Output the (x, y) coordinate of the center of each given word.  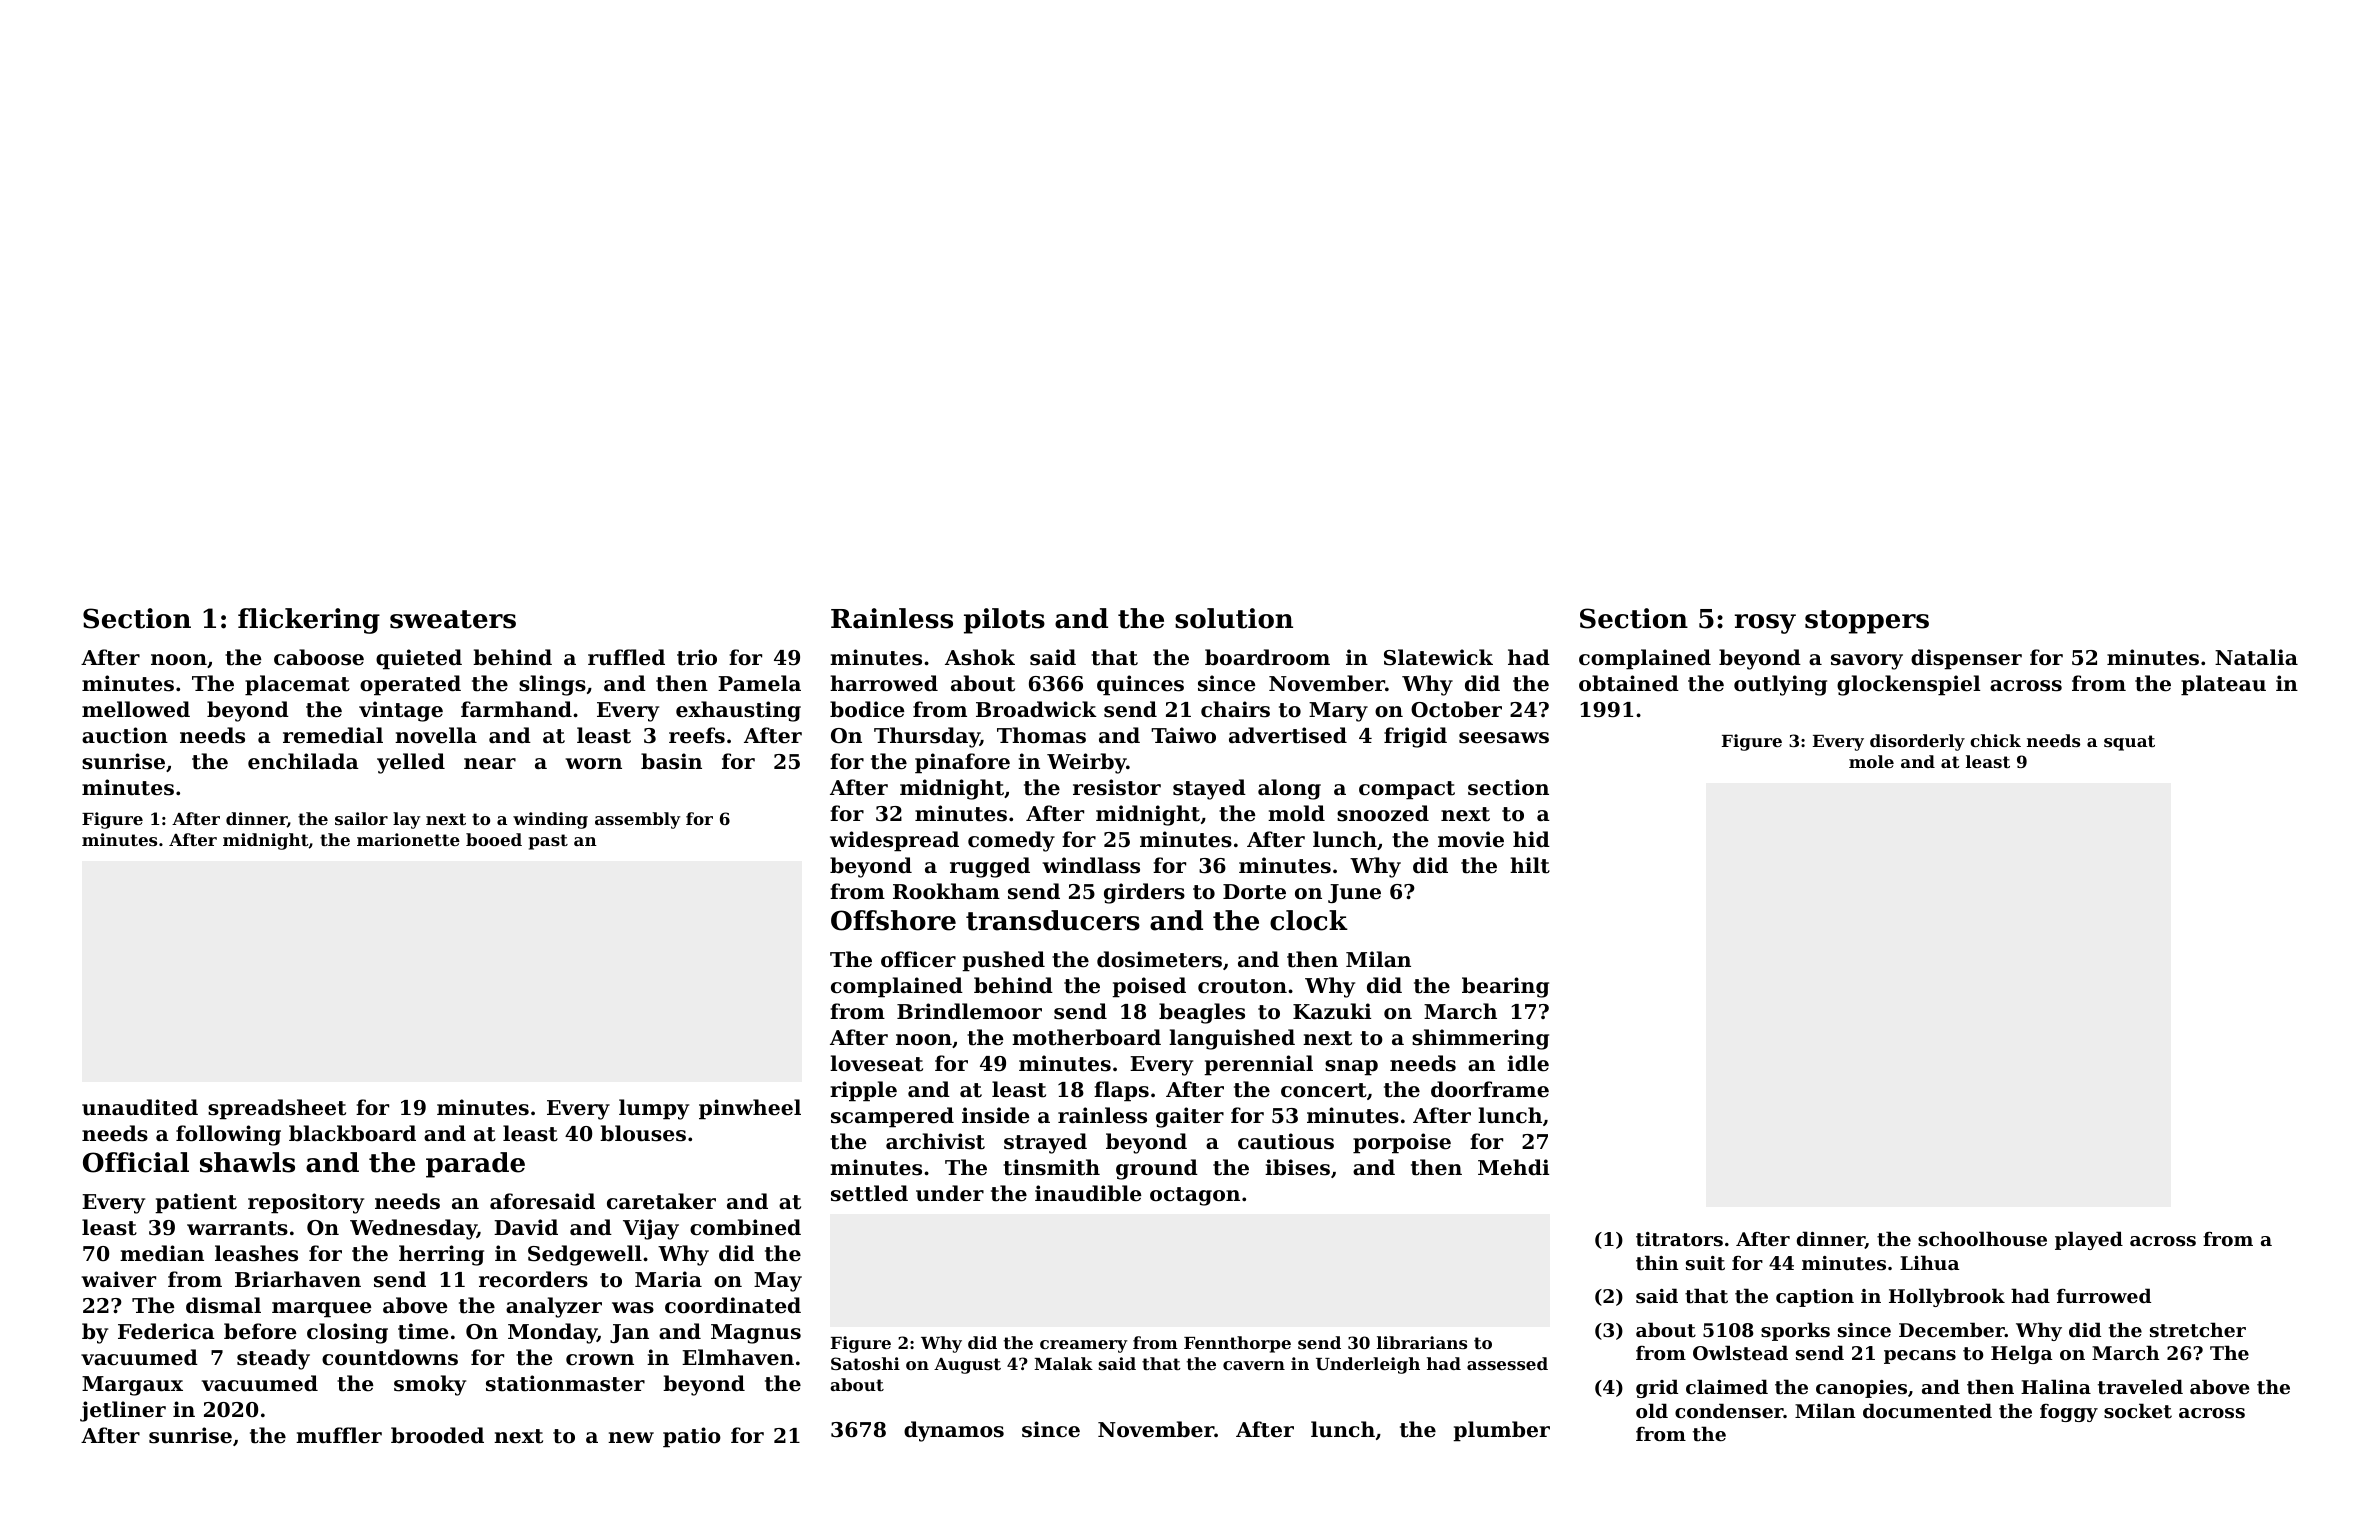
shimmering (1480, 1039)
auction (125, 735)
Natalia (2256, 657)
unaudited (140, 1107)
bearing (1505, 987)
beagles (1202, 1013)
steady (273, 1359)
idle (1528, 1063)
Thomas (1041, 735)
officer (918, 959)
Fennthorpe (1237, 1344)
